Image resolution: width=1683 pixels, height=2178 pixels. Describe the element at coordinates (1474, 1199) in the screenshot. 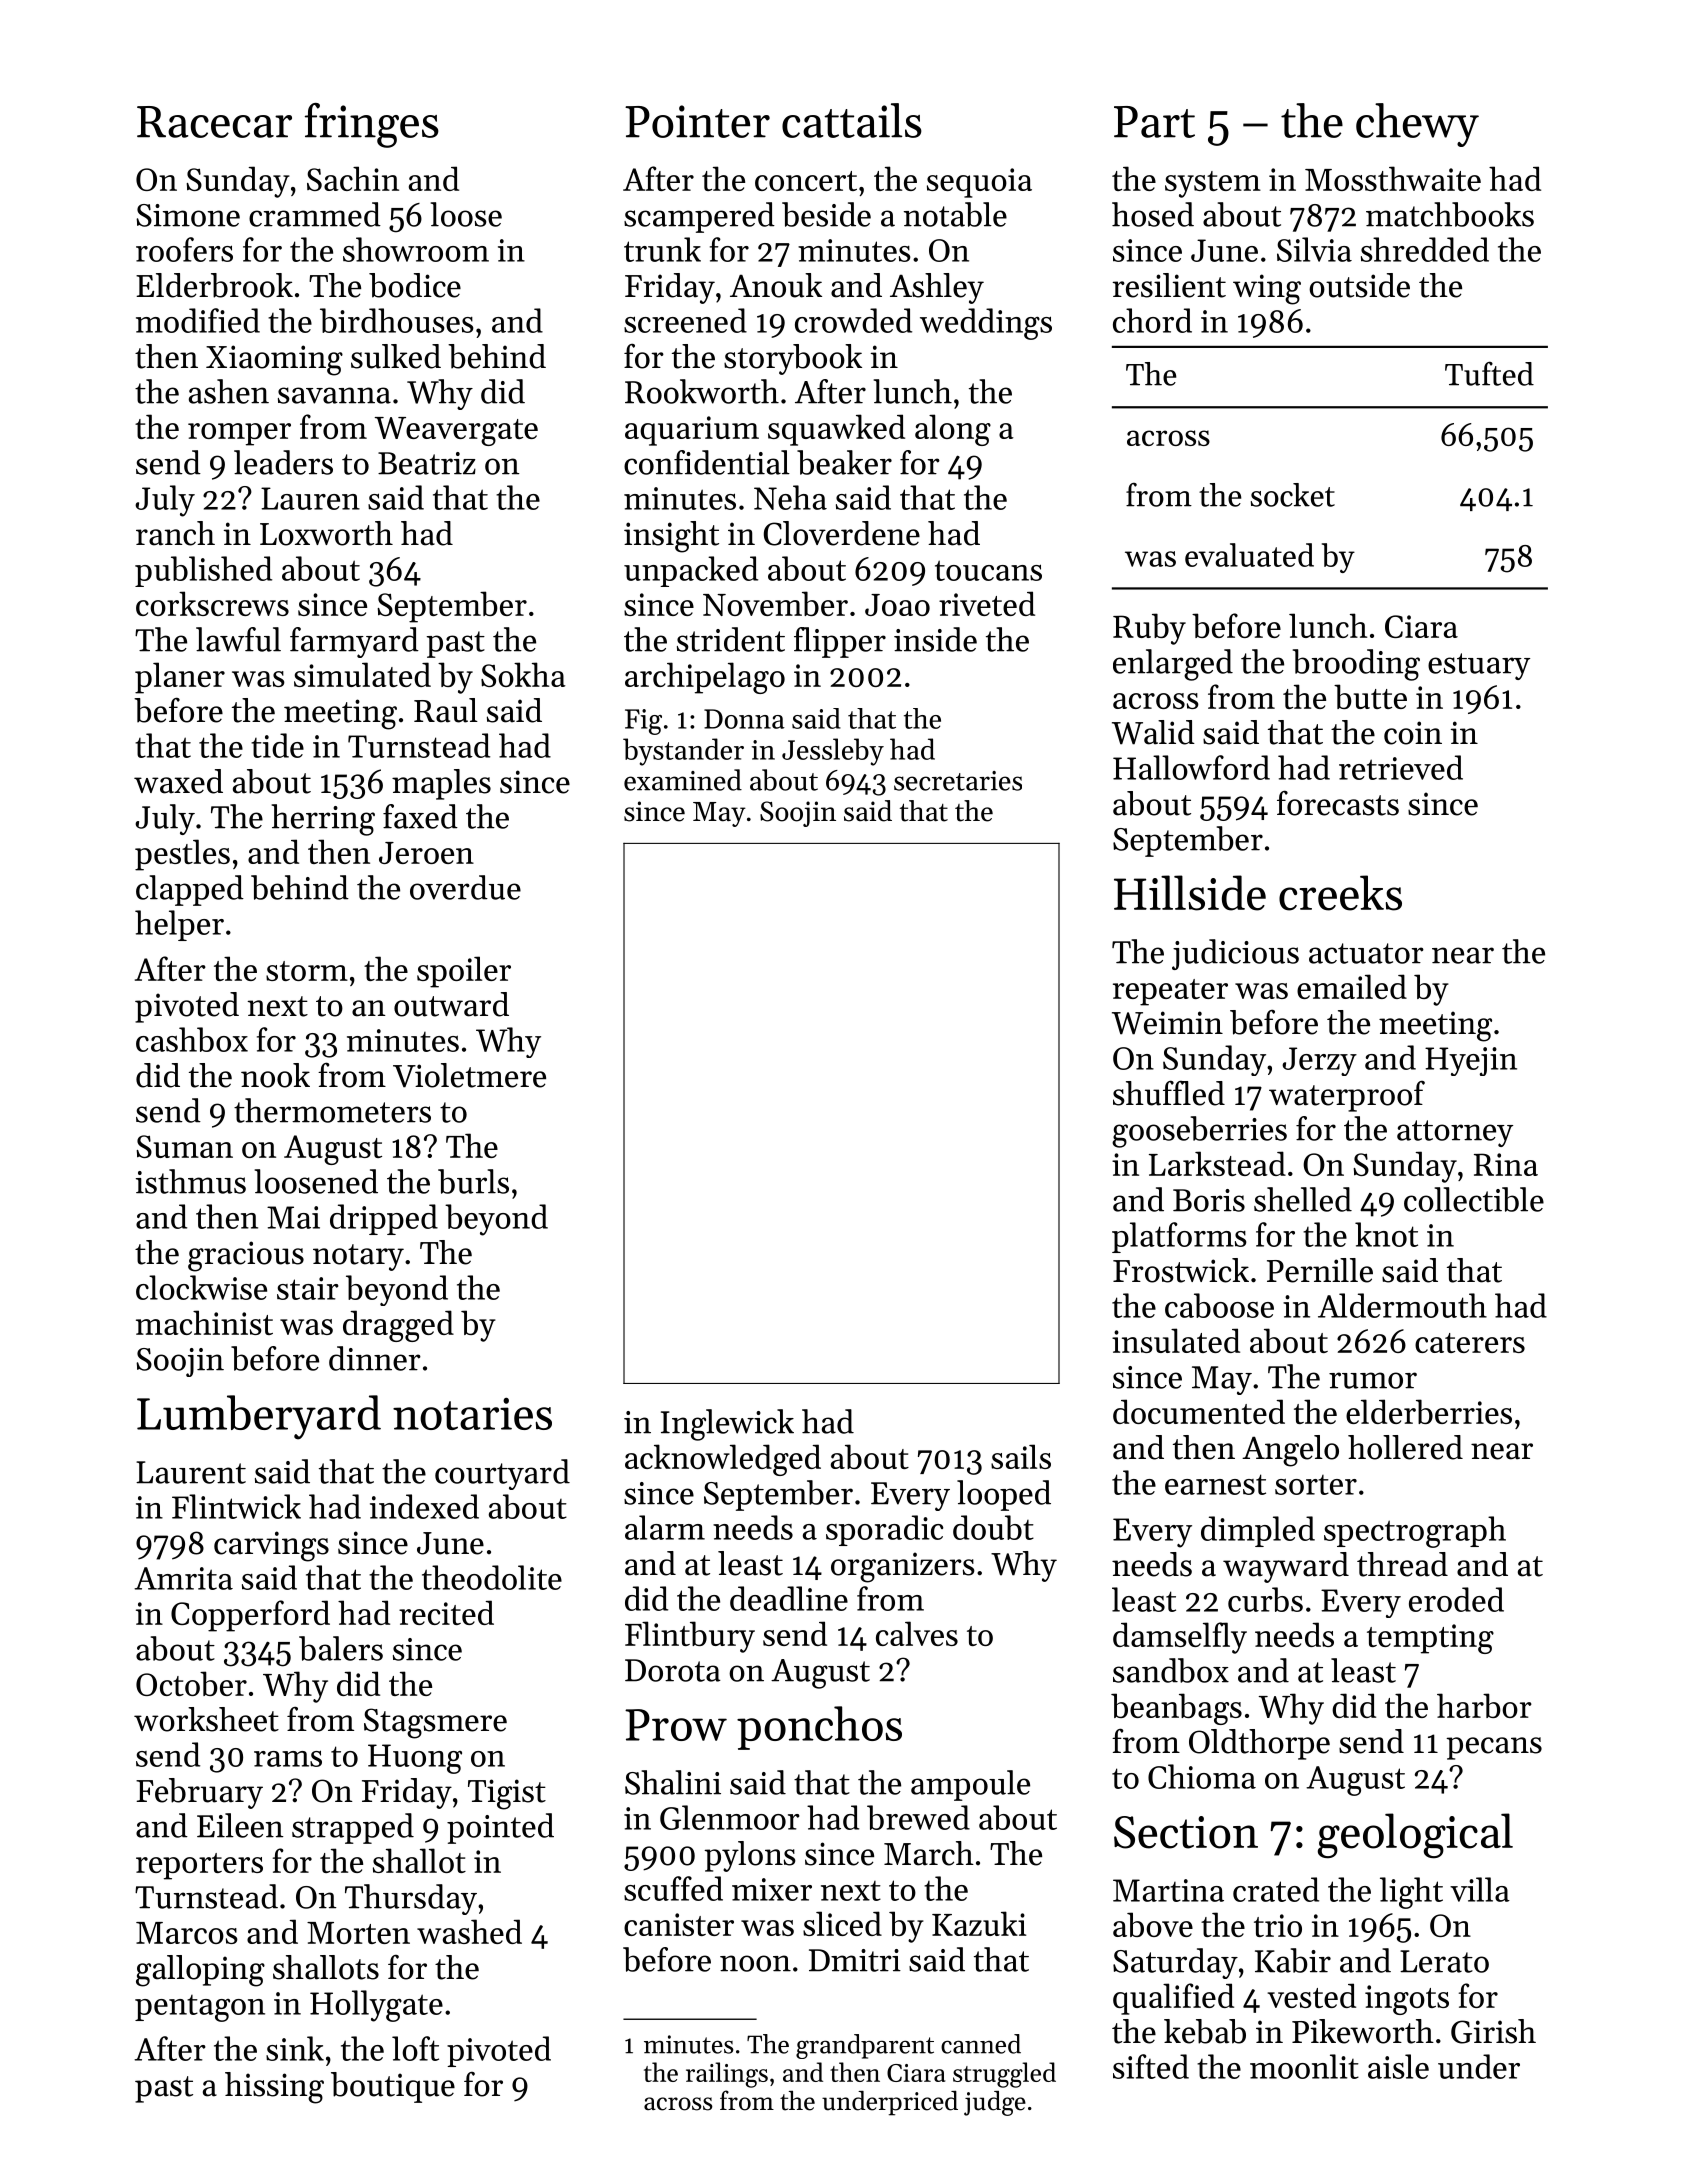

I see `collectible` at that location.
